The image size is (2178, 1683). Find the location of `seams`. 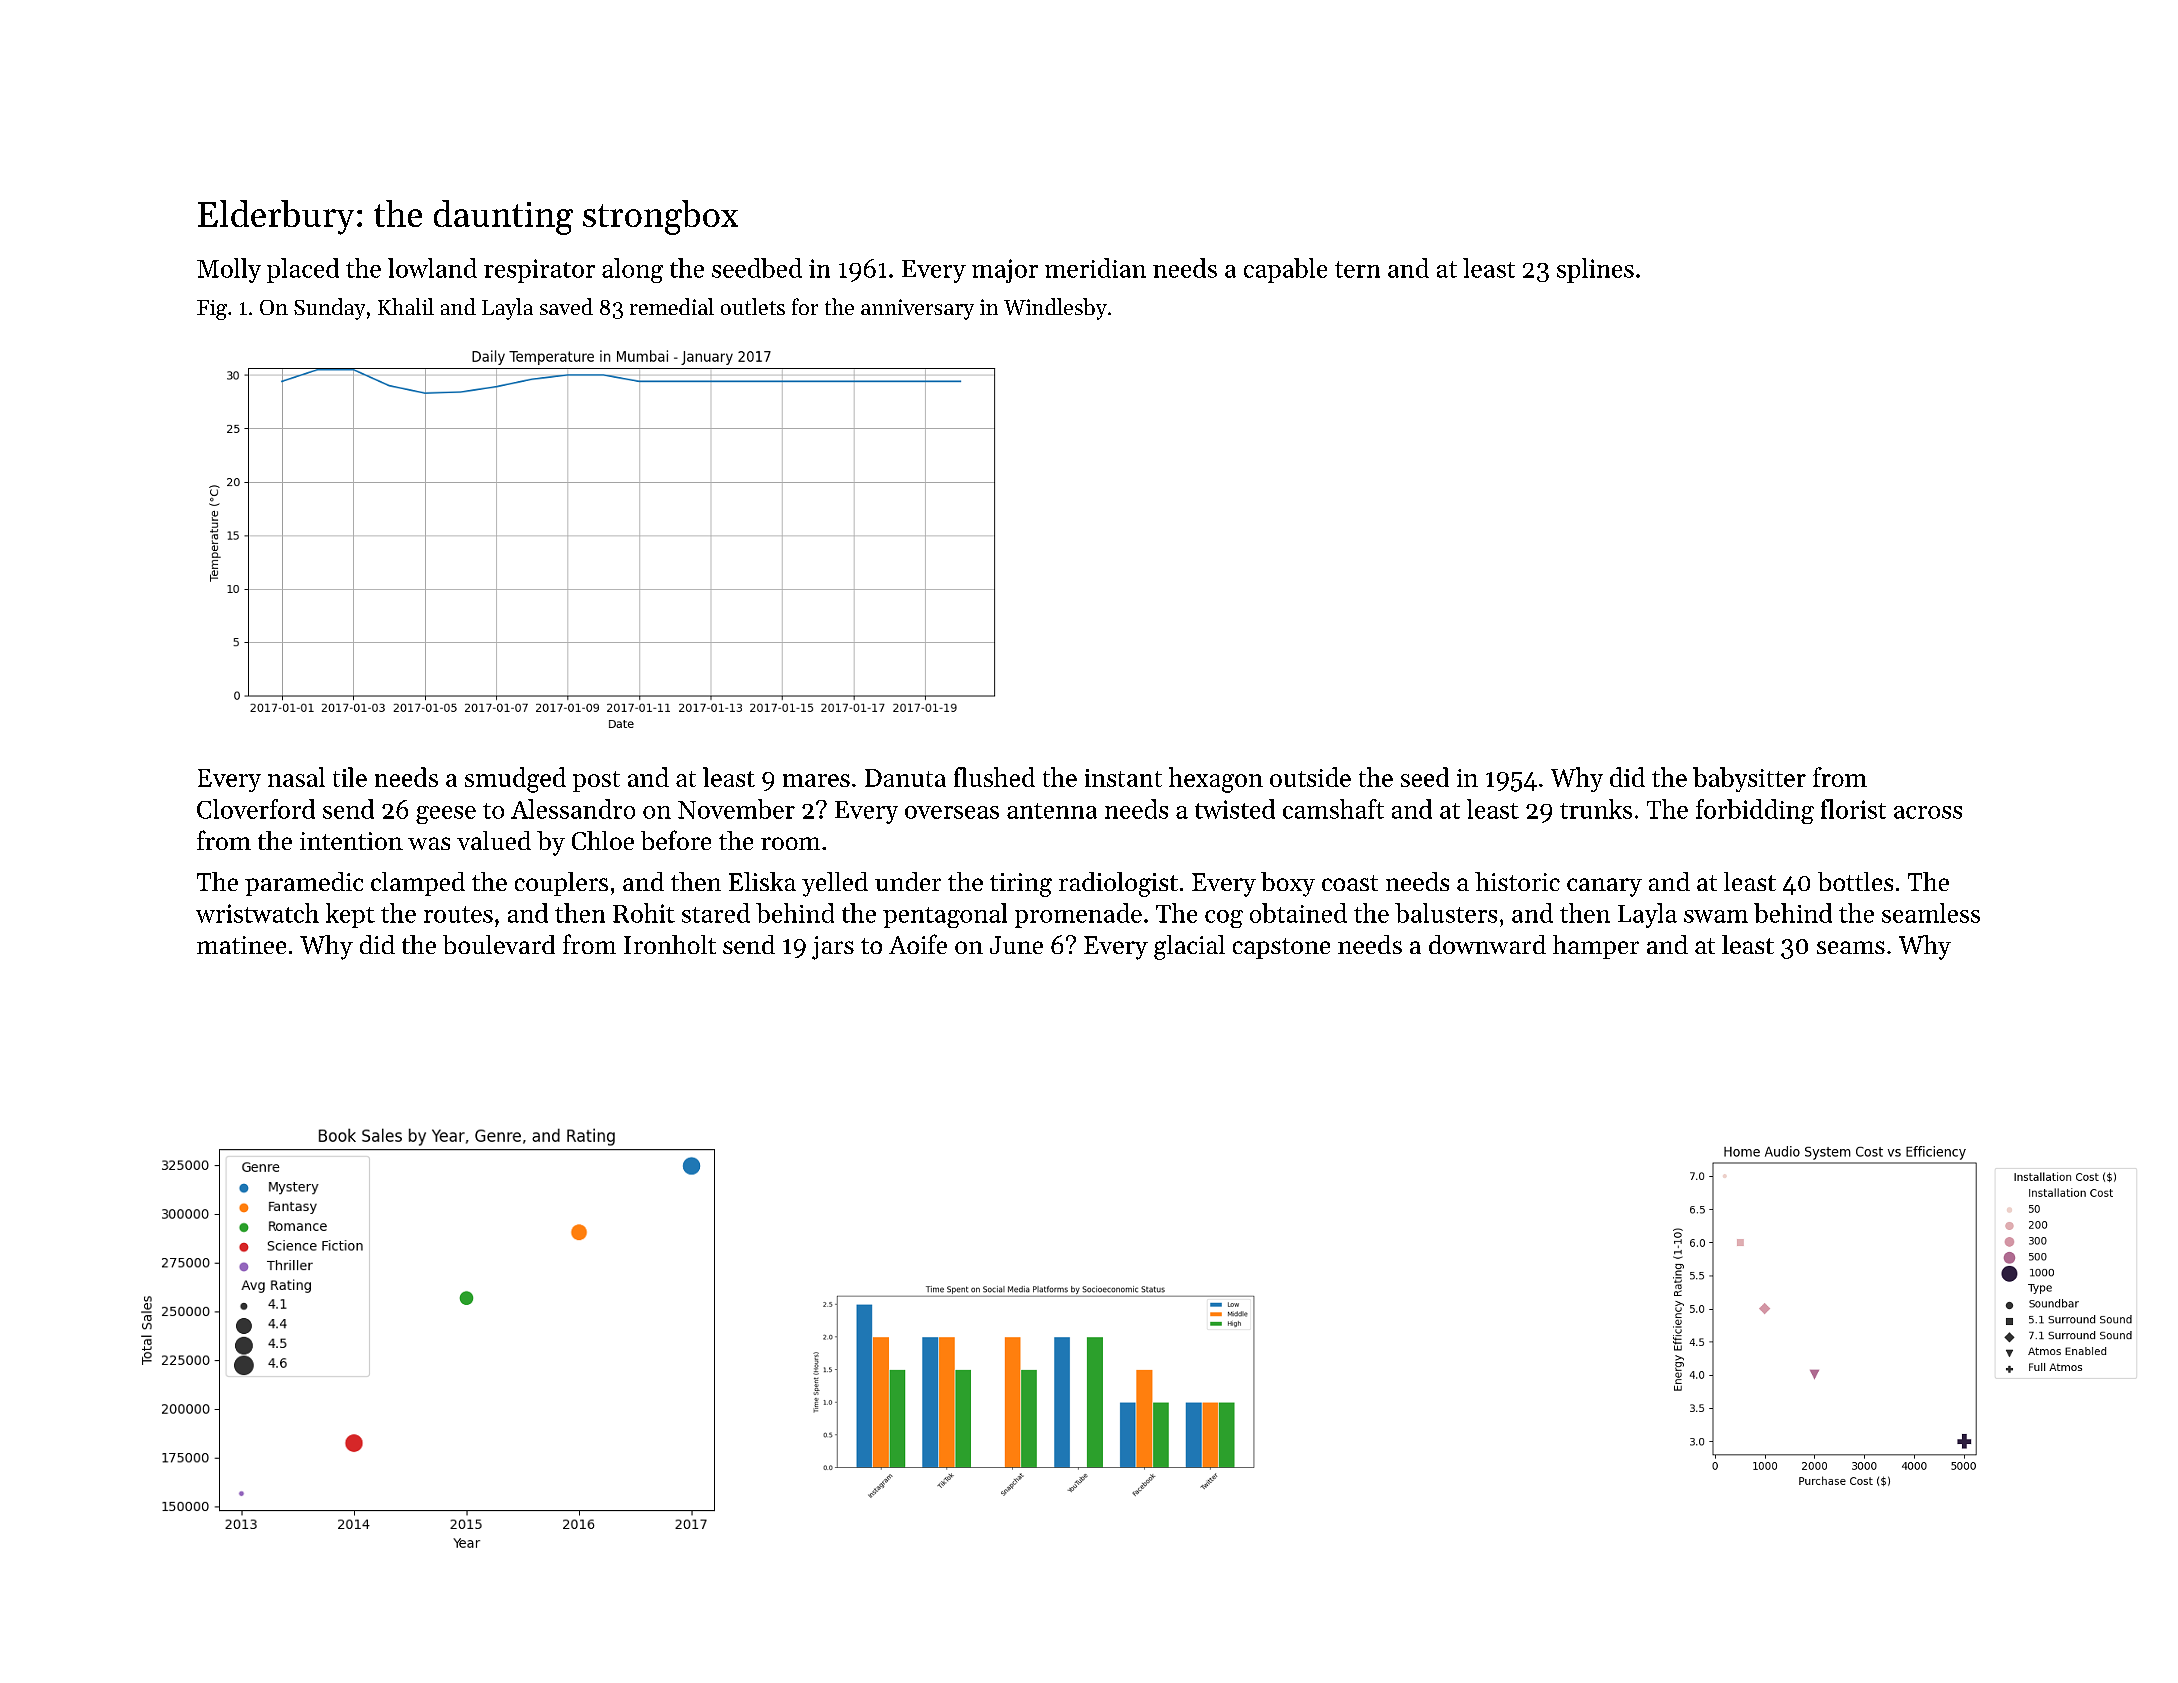

seams is located at coordinates (1851, 947).
